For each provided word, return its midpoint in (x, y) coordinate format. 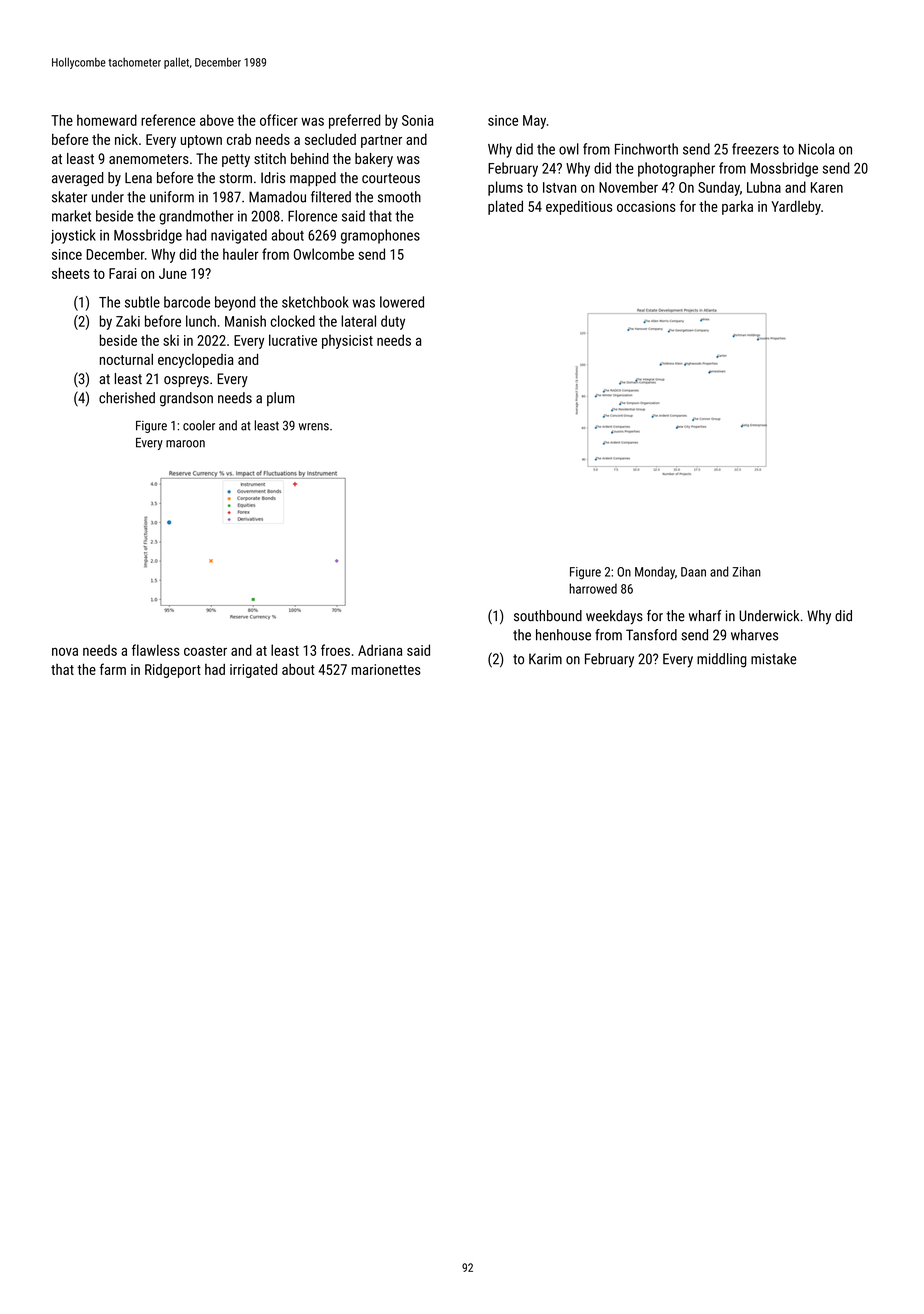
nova (65, 651)
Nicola (816, 149)
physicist (347, 341)
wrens (314, 427)
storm (235, 178)
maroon (185, 444)
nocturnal (126, 359)
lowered (402, 302)
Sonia (417, 120)
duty (393, 322)
